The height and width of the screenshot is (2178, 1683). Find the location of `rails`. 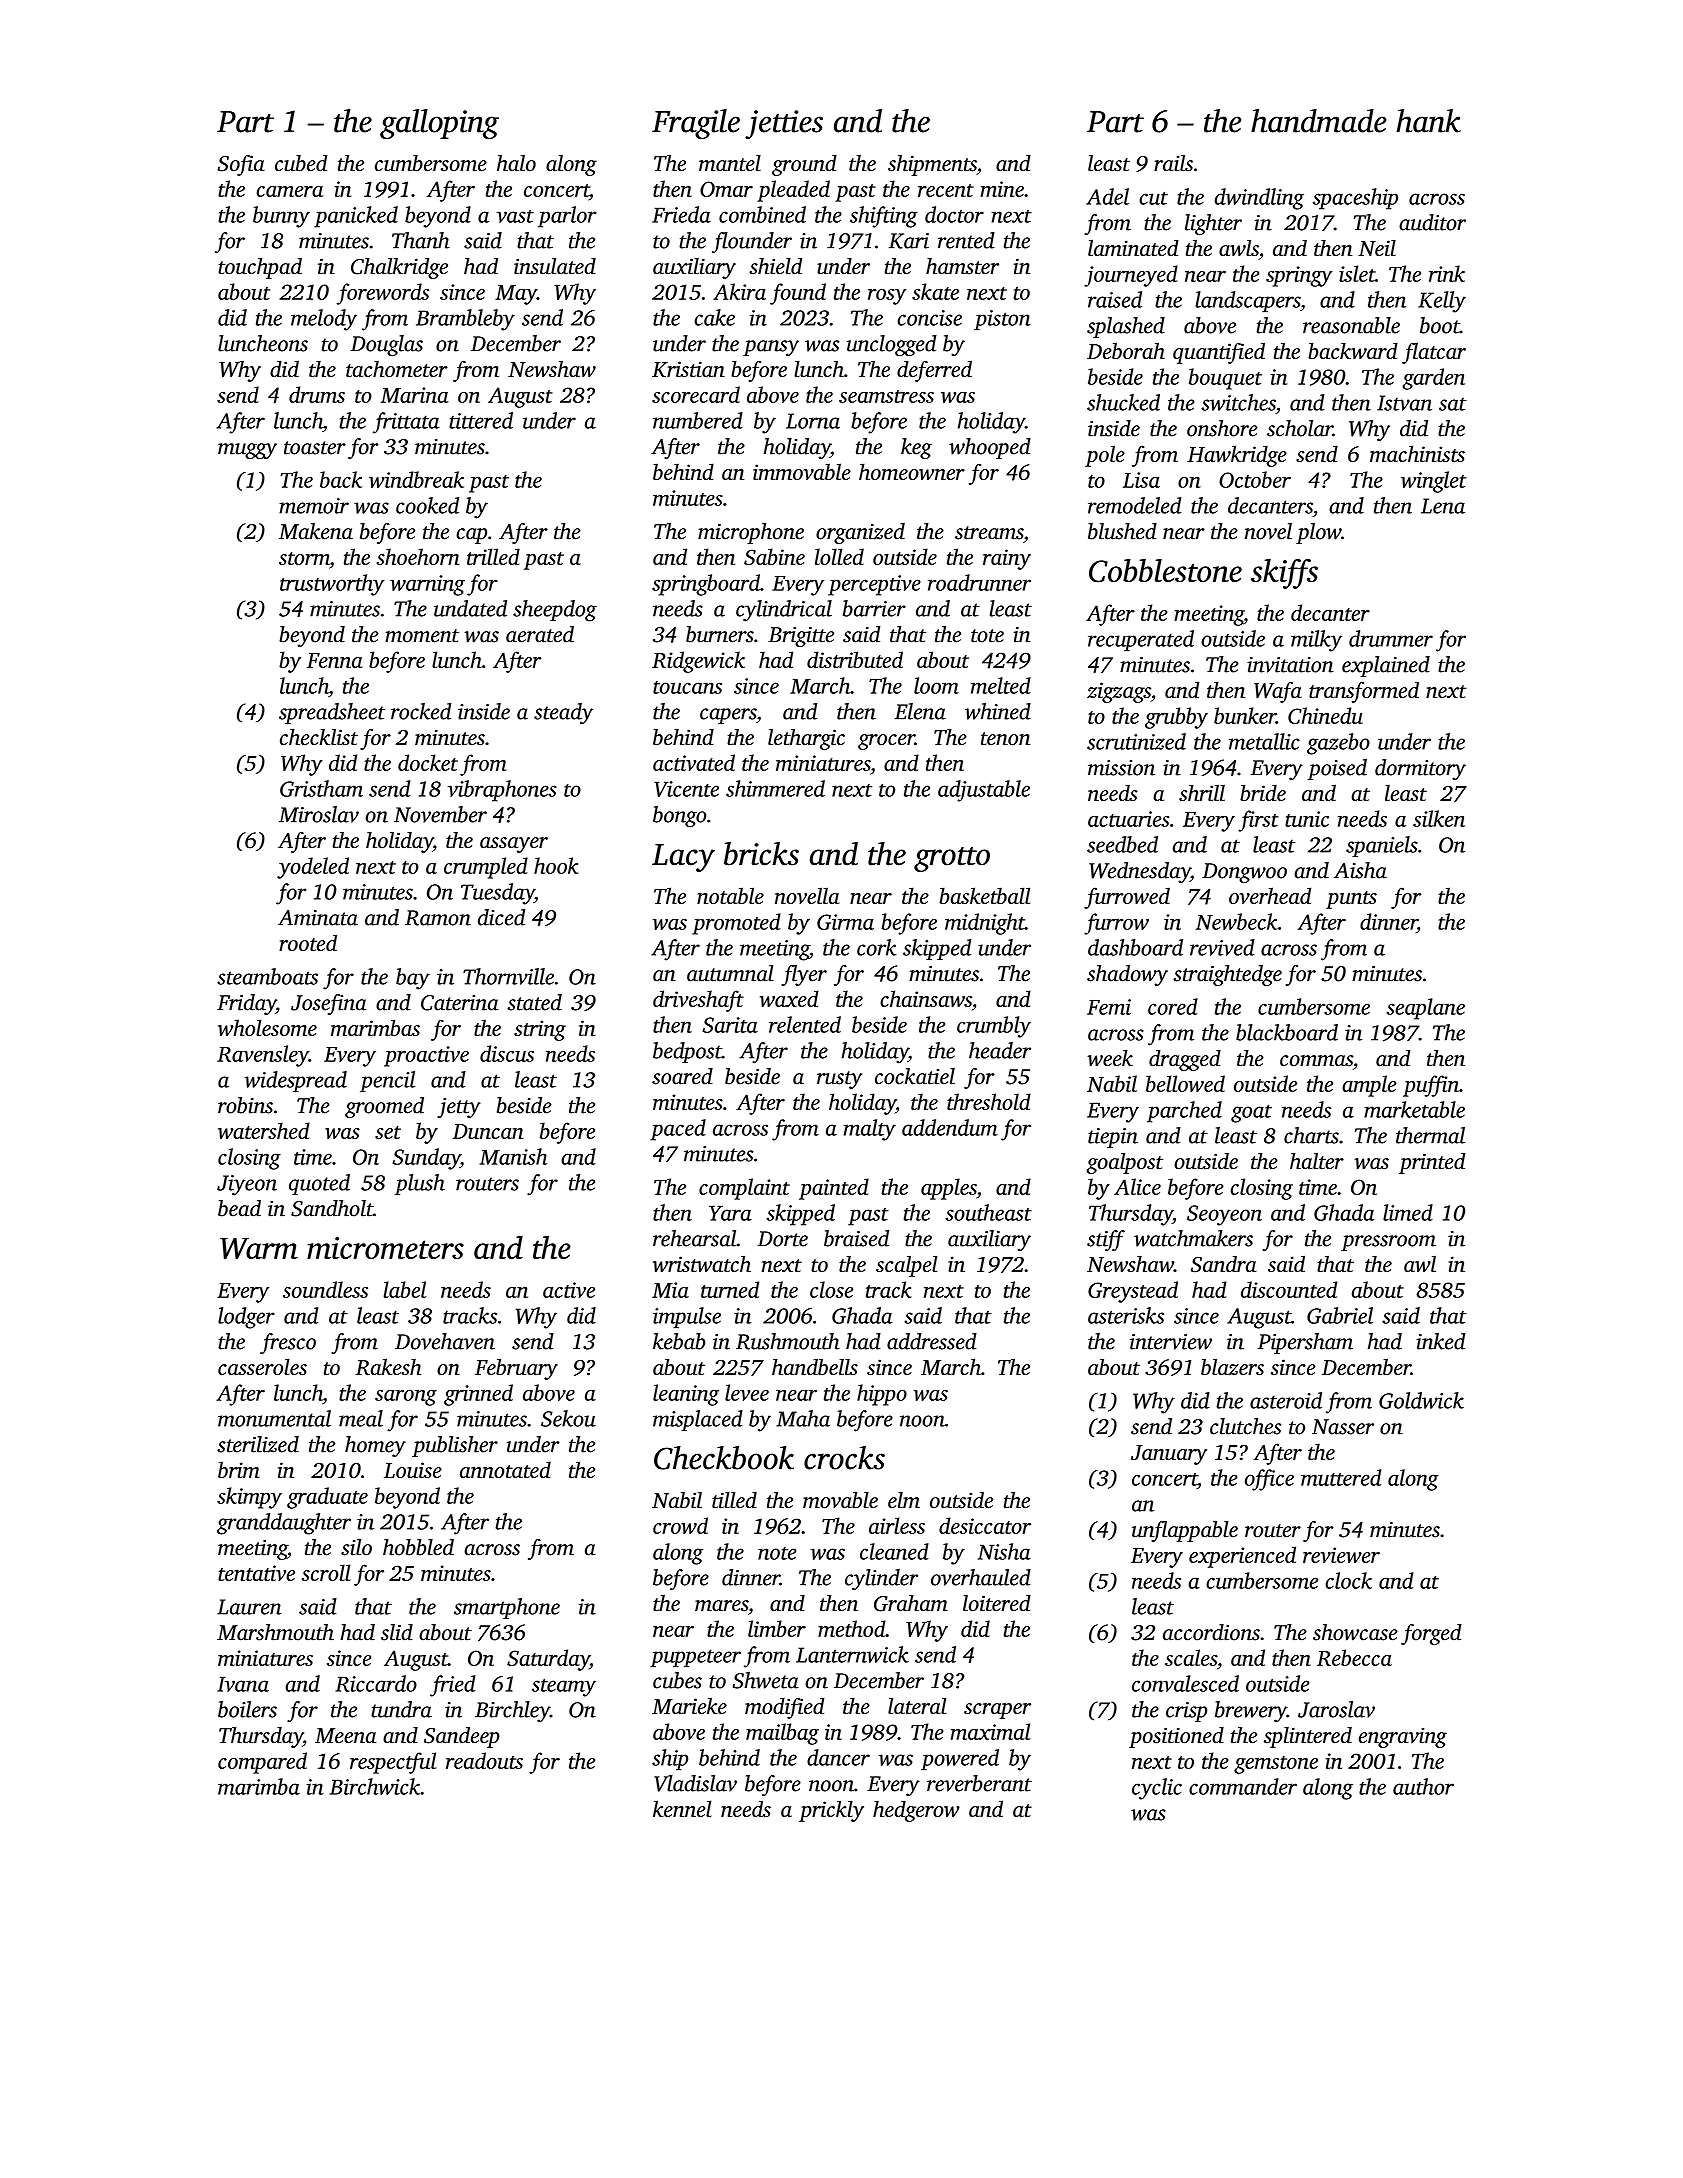

rails is located at coordinates (1173, 163).
